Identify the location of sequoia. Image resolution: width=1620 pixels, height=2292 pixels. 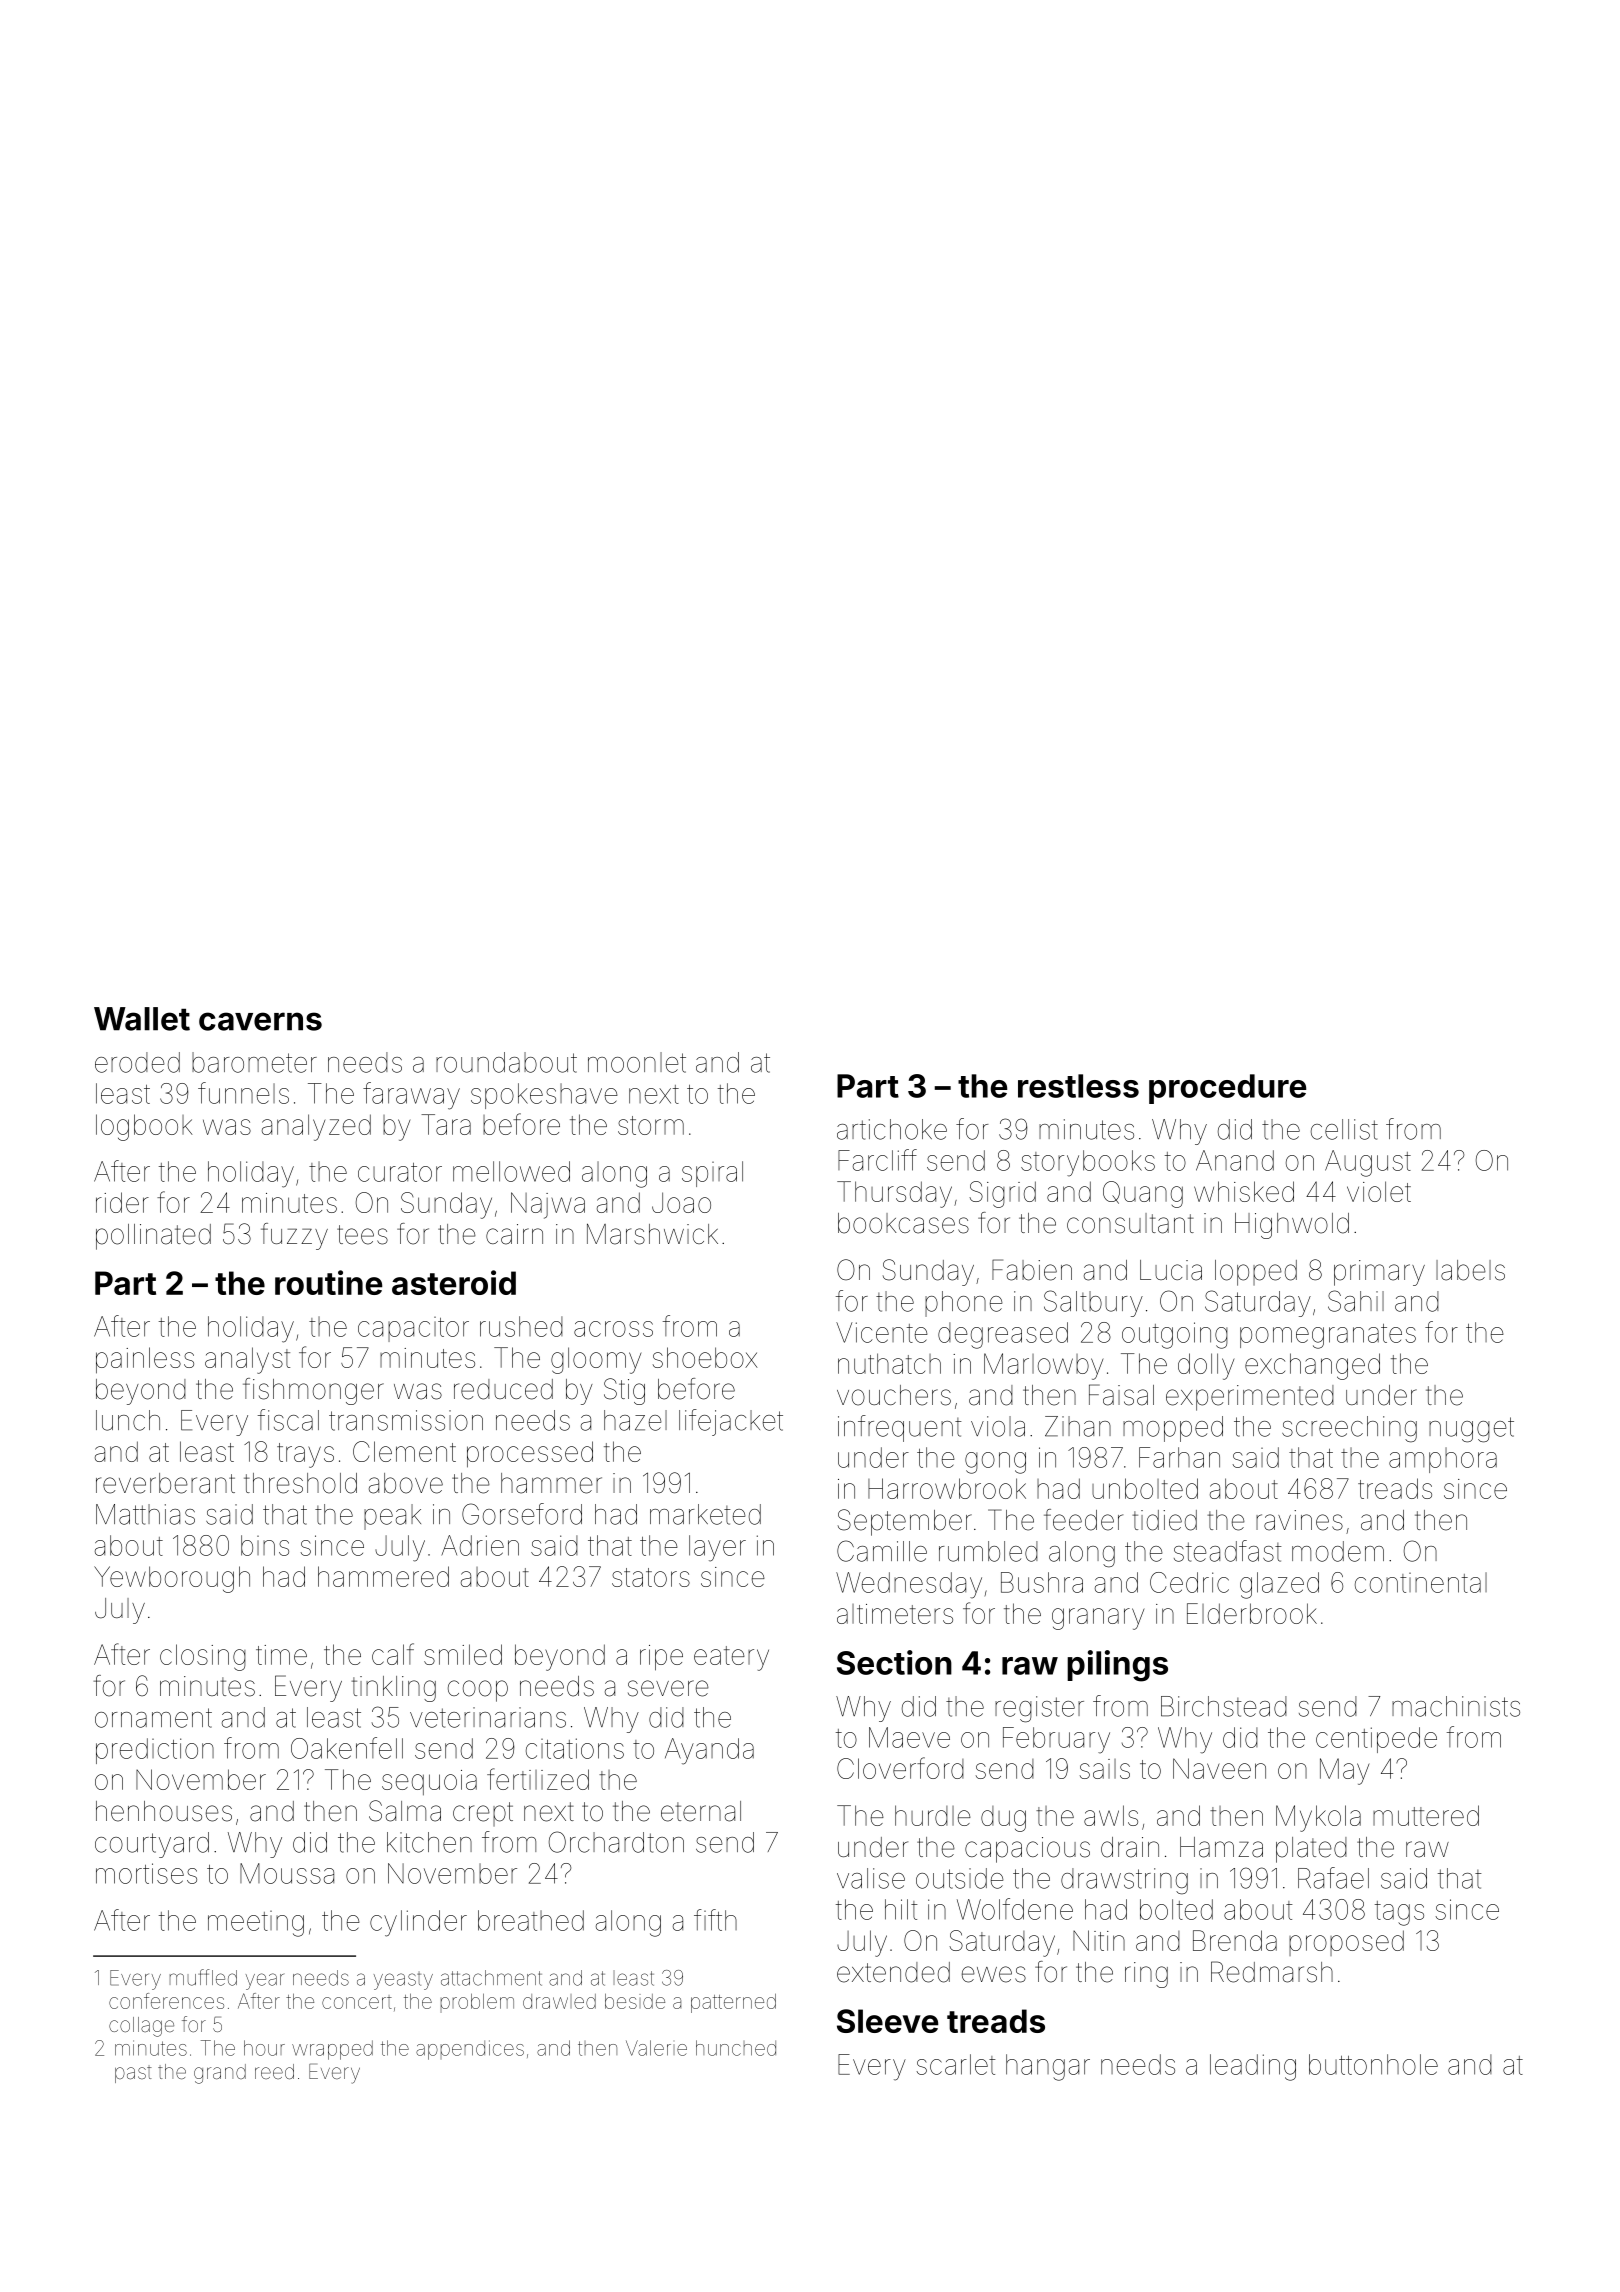
(429, 1782).
